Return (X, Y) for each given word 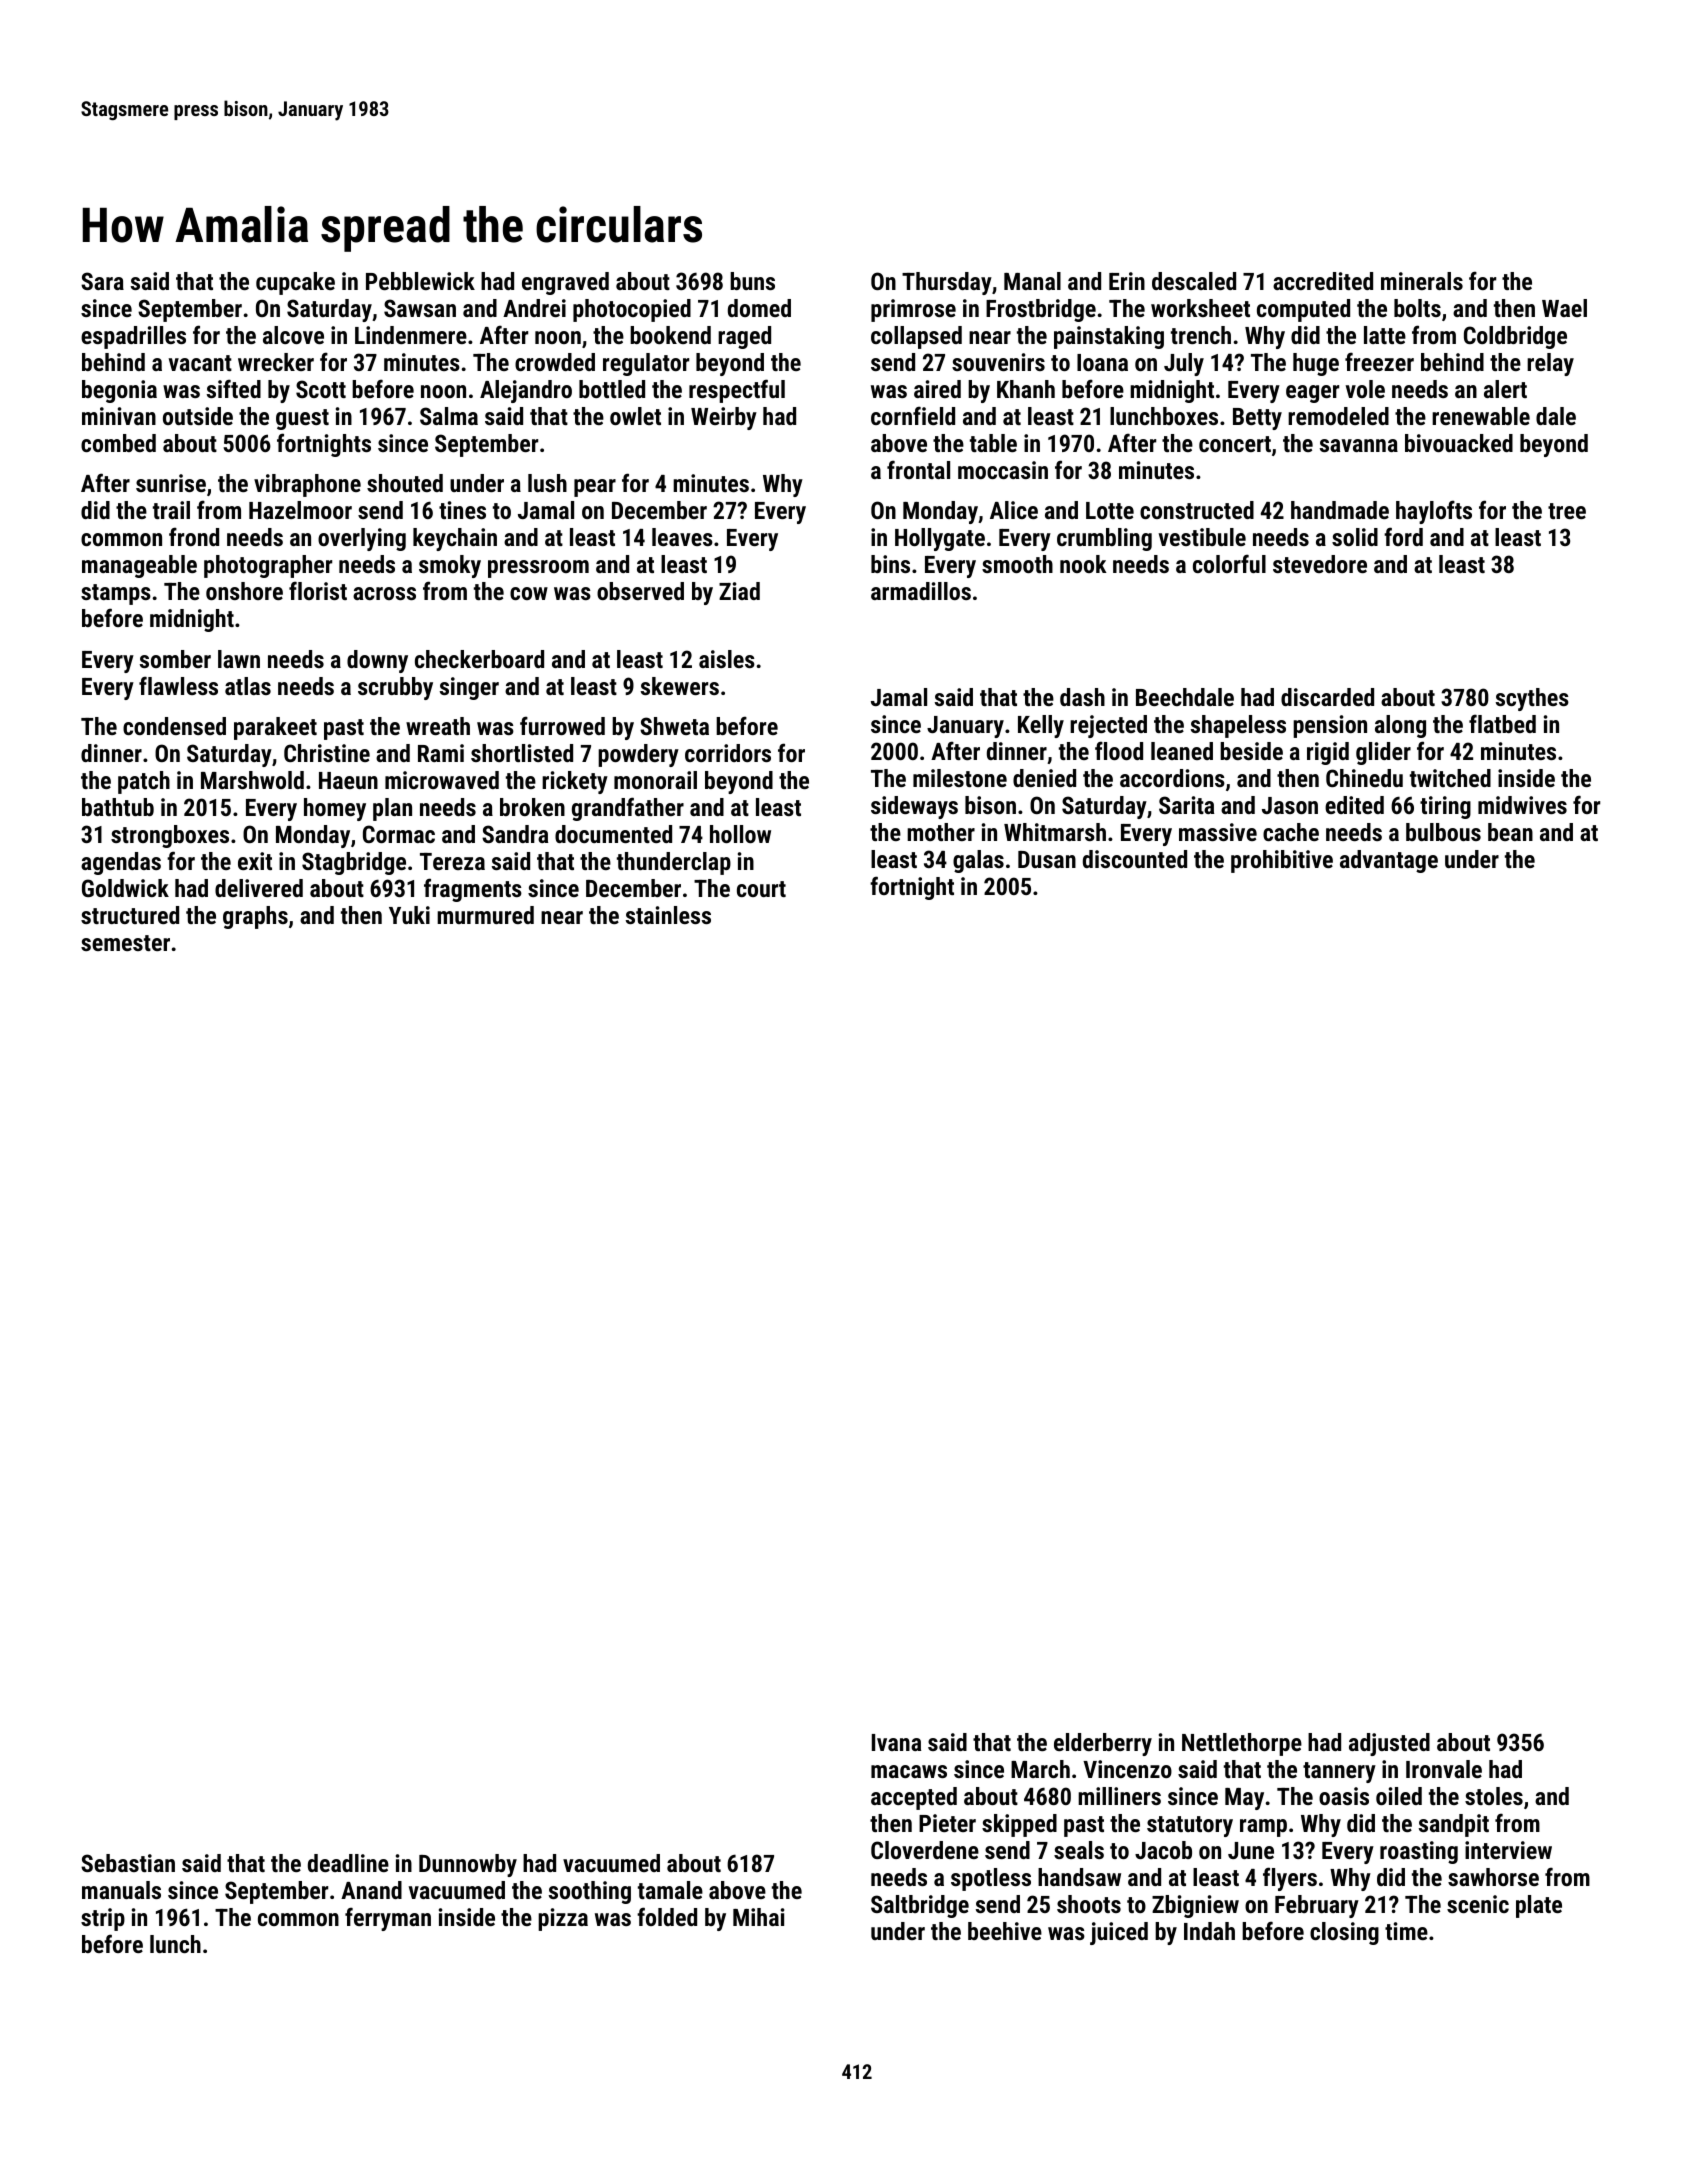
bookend (670, 335)
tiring (1445, 807)
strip (103, 1919)
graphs (255, 917)
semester (125, 943)
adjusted (1389, 1744)
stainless (668, 915)
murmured (485, 915)
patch (144, 782)
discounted (1135, 859)
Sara (102, 281)
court (761, 889)
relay (1550, 364)
